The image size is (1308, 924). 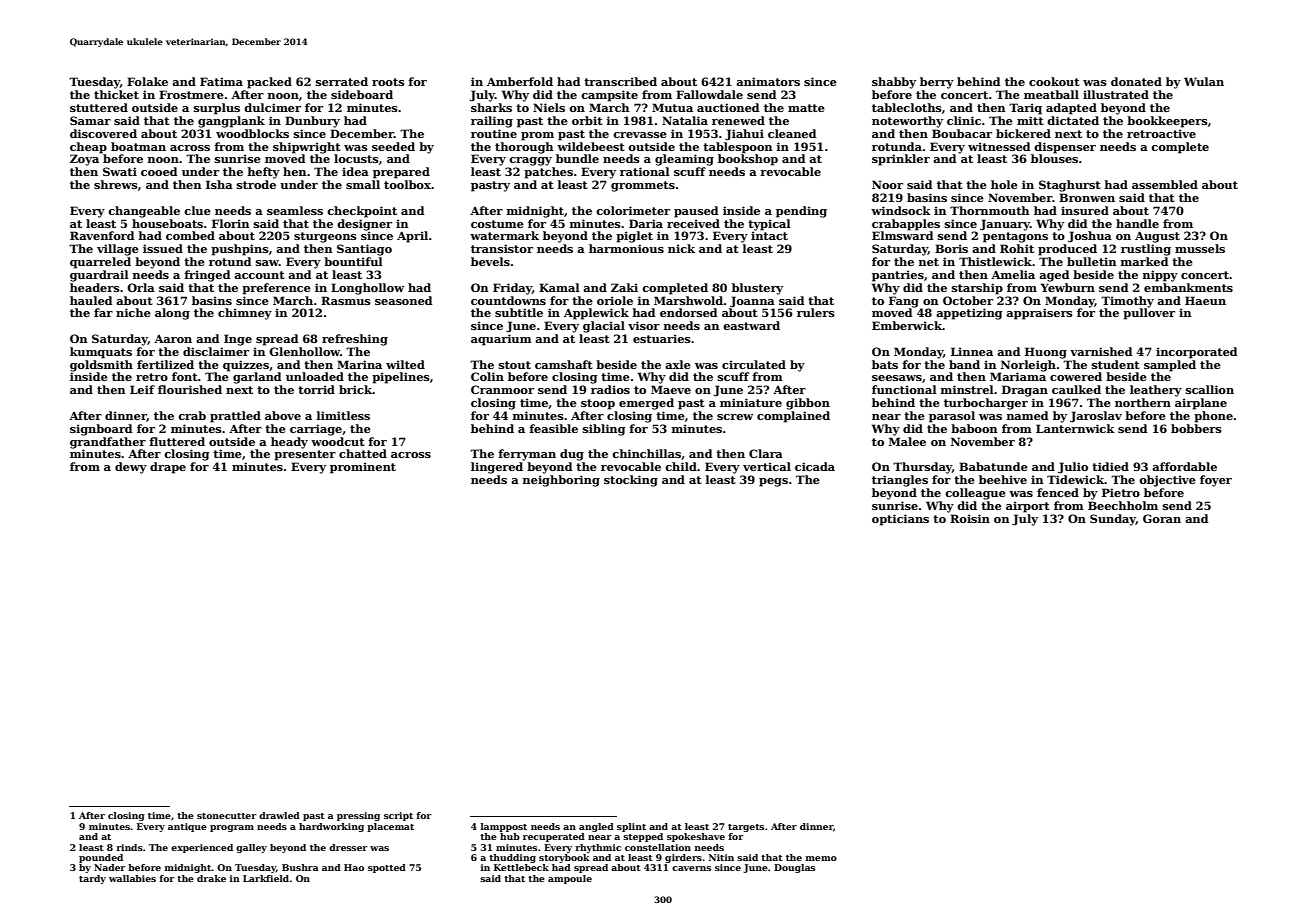 What do you see at coordinates (754, 364) in the screenshot?
I see `circulated` at bounding box center [754, 364].
